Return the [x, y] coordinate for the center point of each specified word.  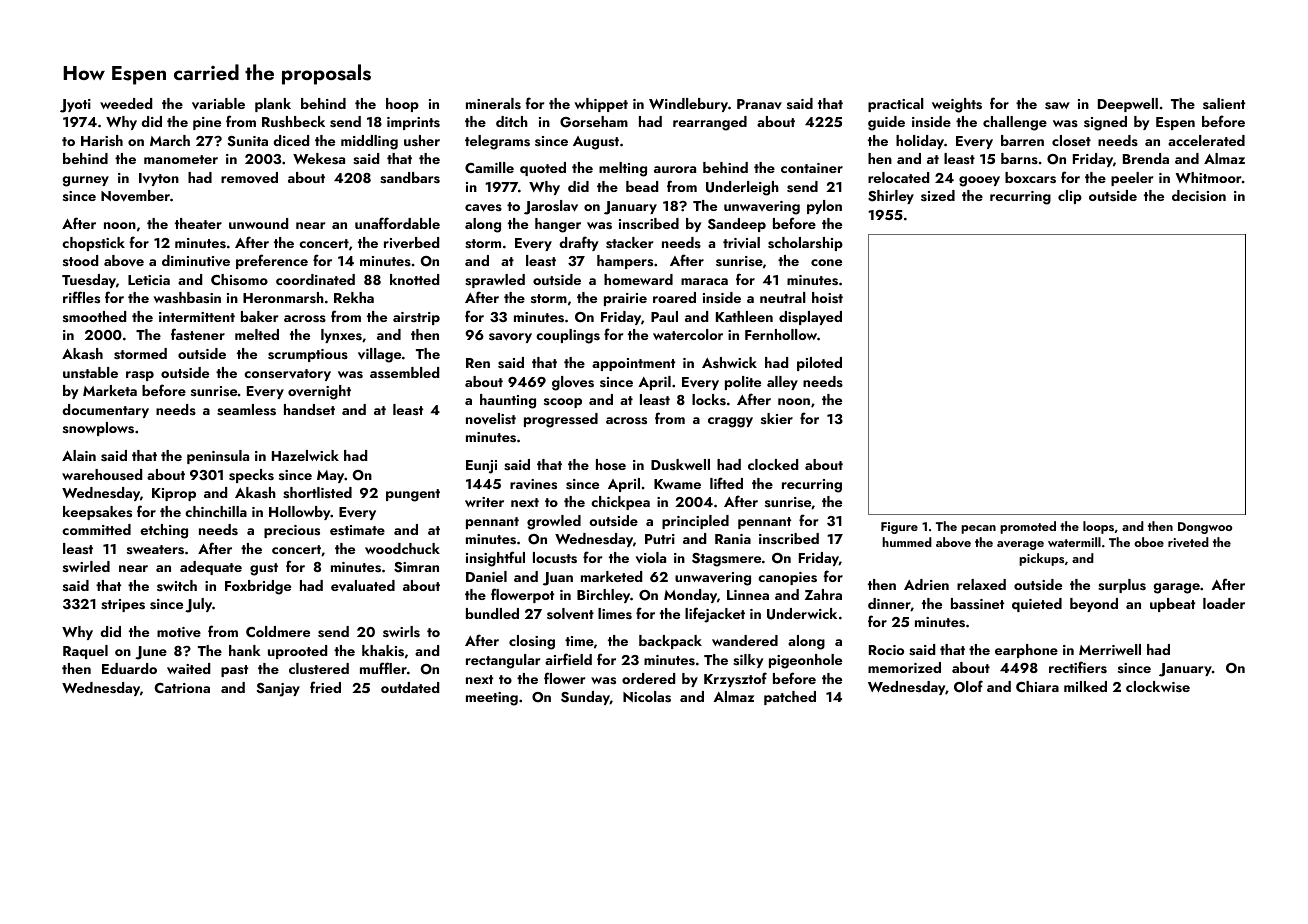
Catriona [182, 688]
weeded [126, 103]
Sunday [585, 698]
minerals [493, 103]
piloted [819, 364]
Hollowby [300, 513]
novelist [491, 419]
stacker [629, 243]
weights [957, 105]
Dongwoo [1205, 528]
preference [272, 261]
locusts [555, 558]
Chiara [1037, 686]
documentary [105, 411]
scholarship [805, 244]
